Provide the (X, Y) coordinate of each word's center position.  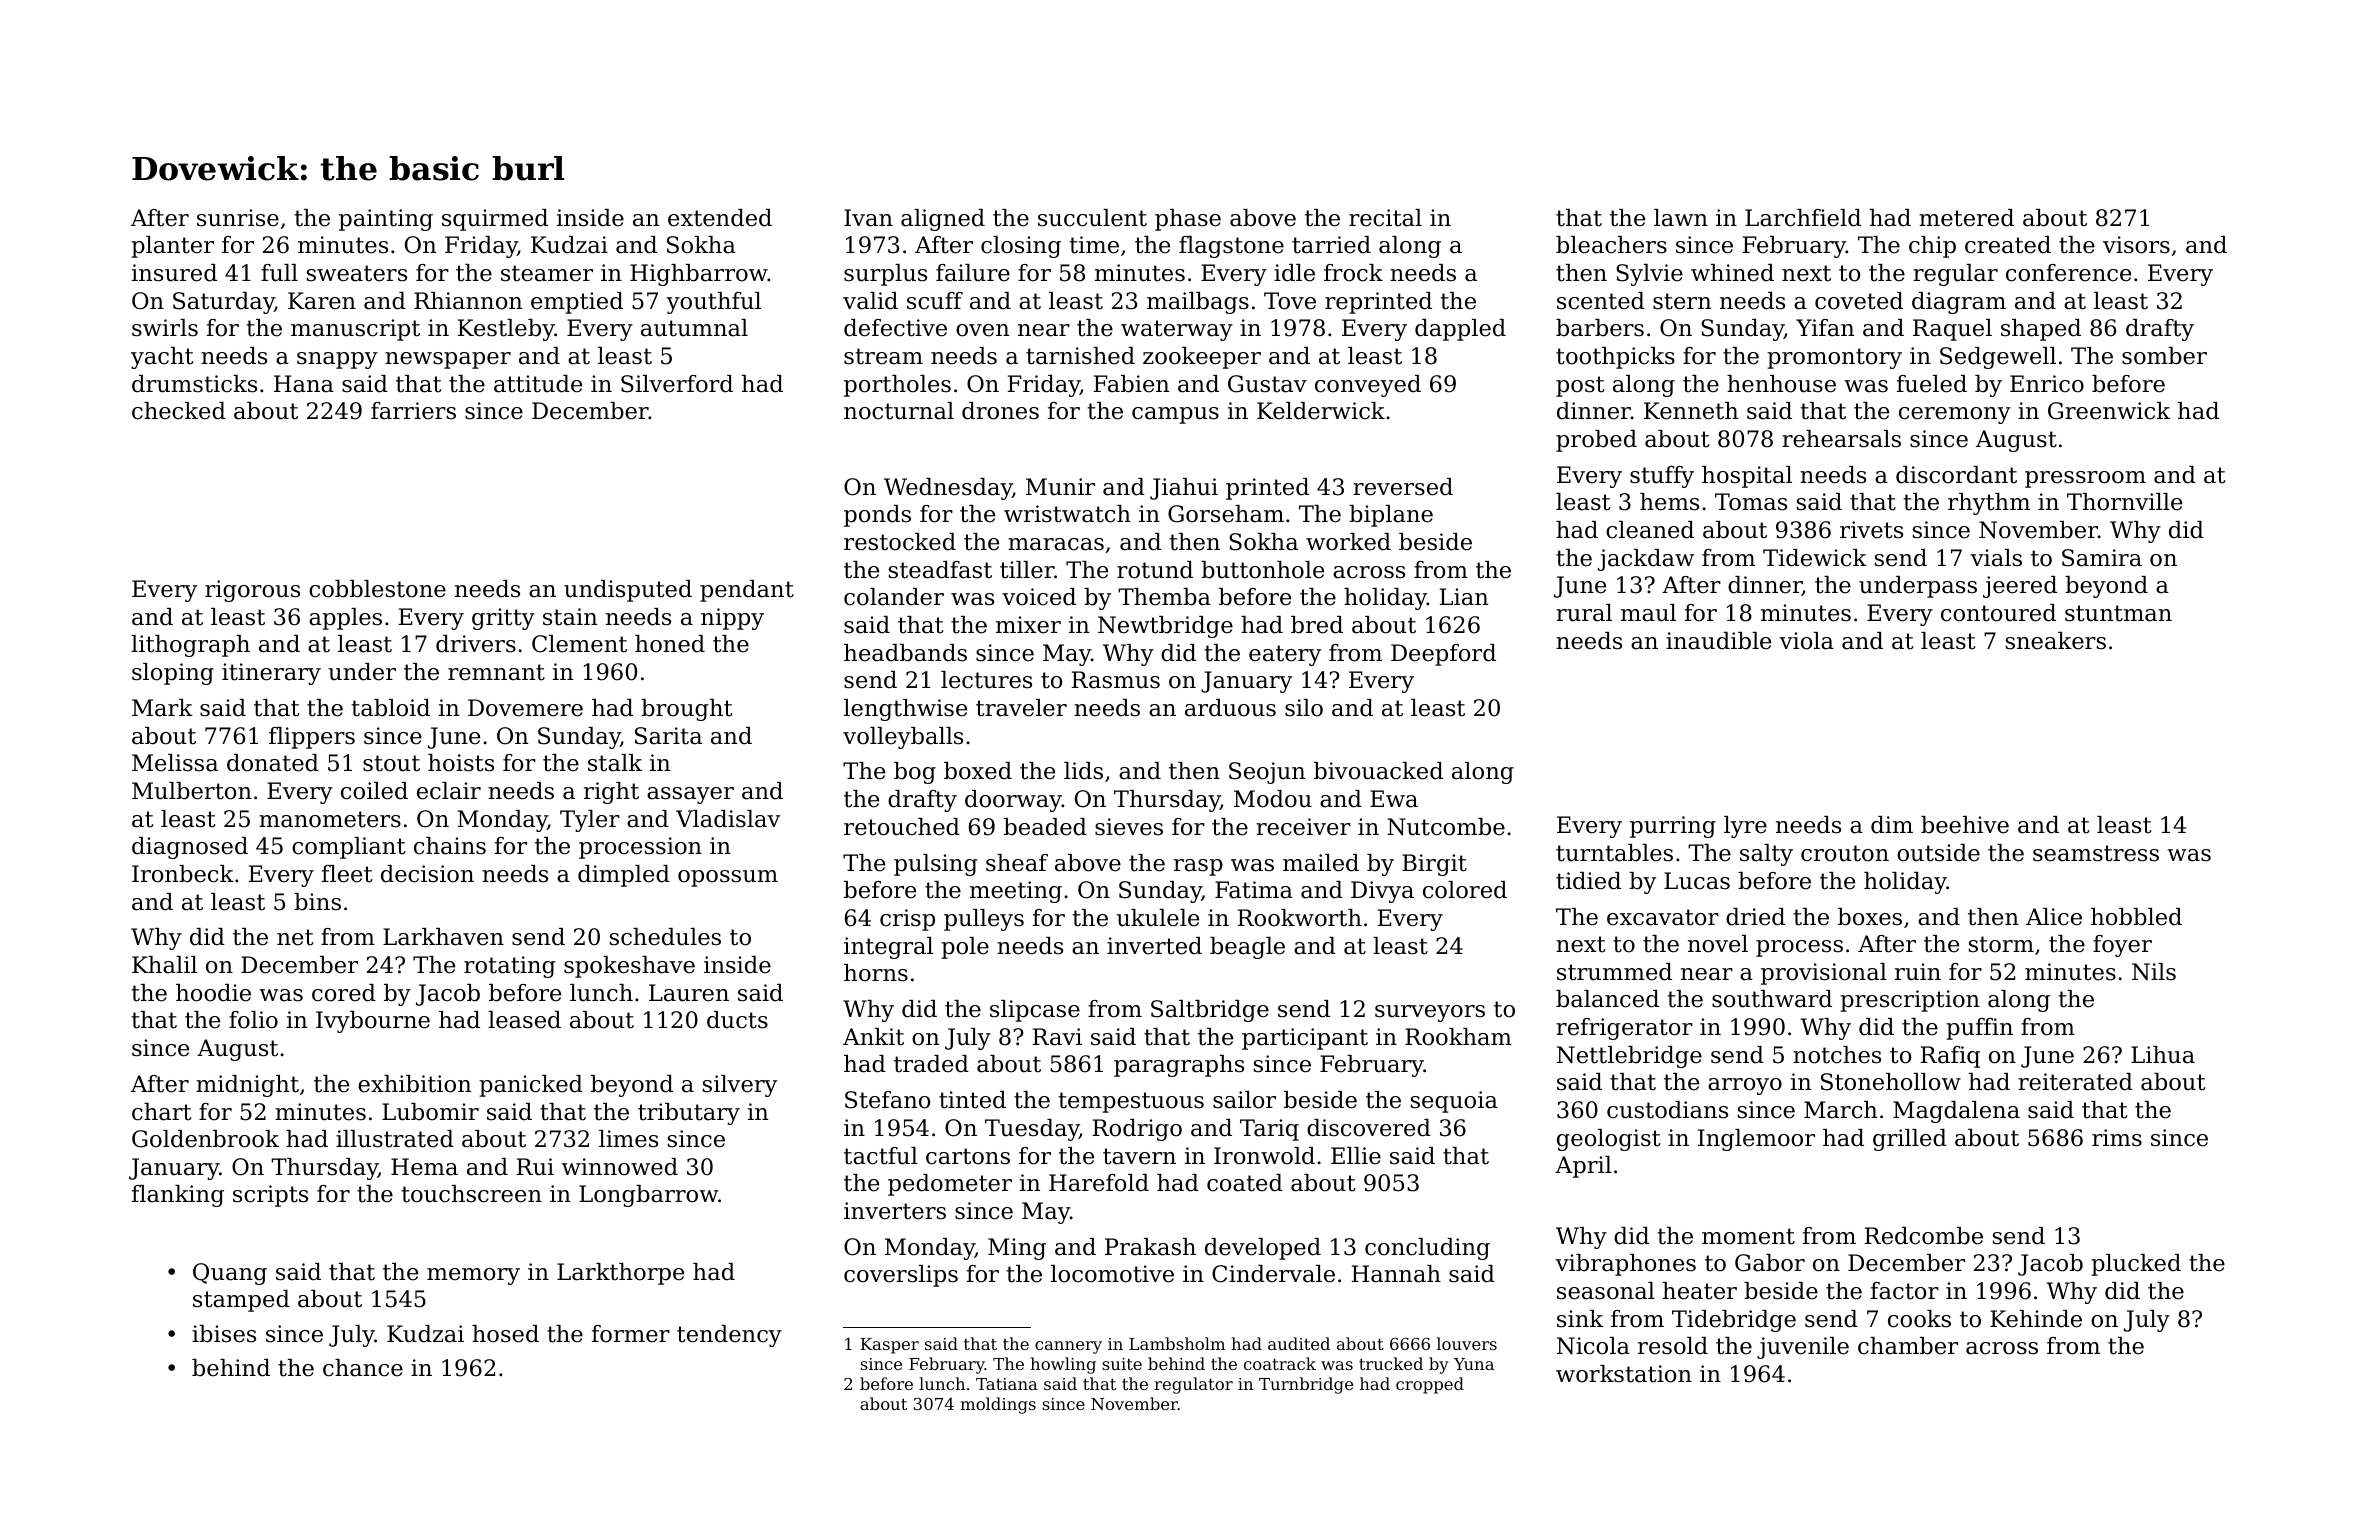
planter (172, 247)
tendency (729, 1336)
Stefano (887, 1100)
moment (1748, 1236)
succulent (1092, 218)
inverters (895, 1211)
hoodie (213, 993)
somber (2164, 356)
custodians (1667, 1110)
